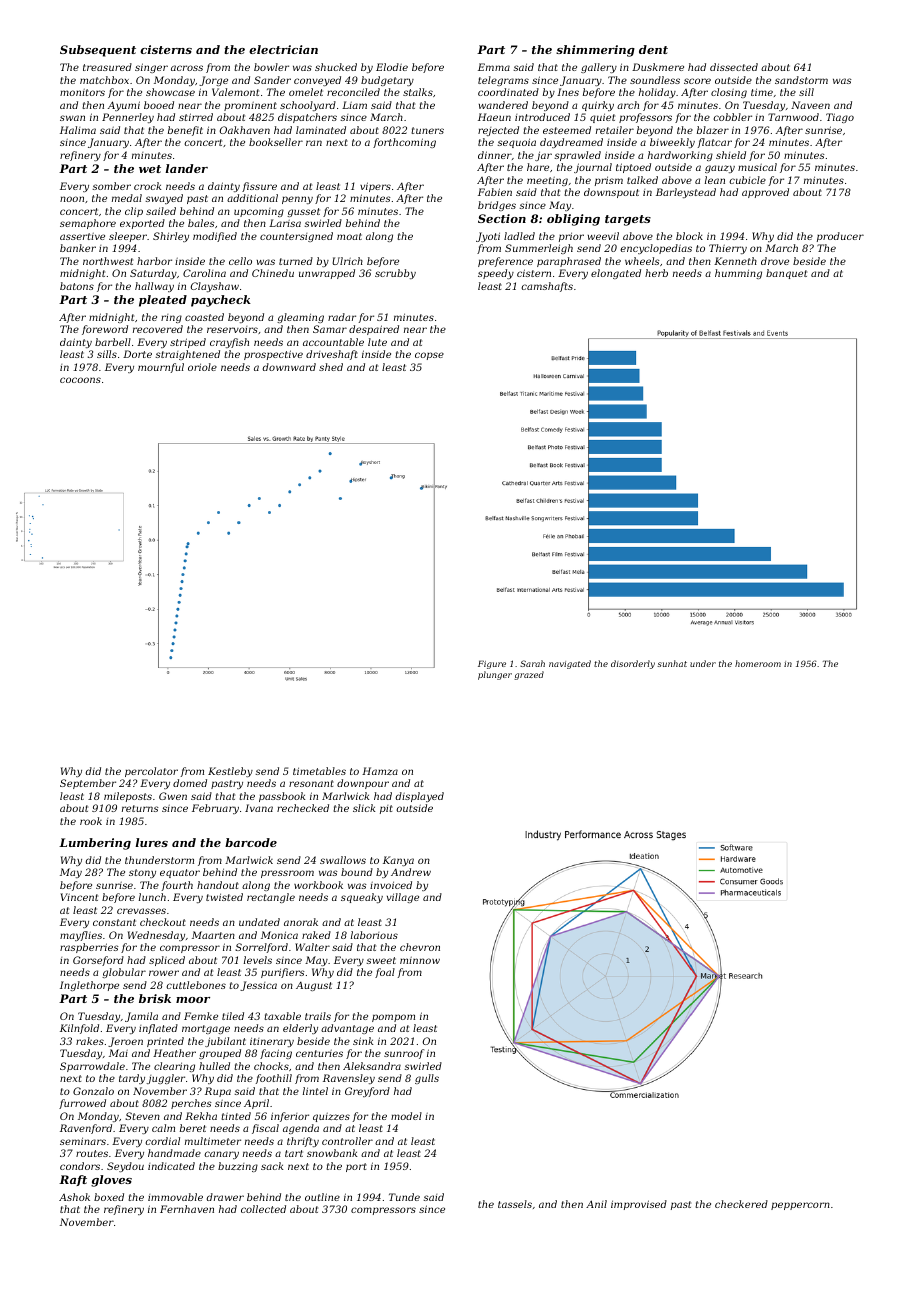  What do you see at coordinates (758, 663) in the page?
I see `homeroom` at bounding box center [758, 663].
